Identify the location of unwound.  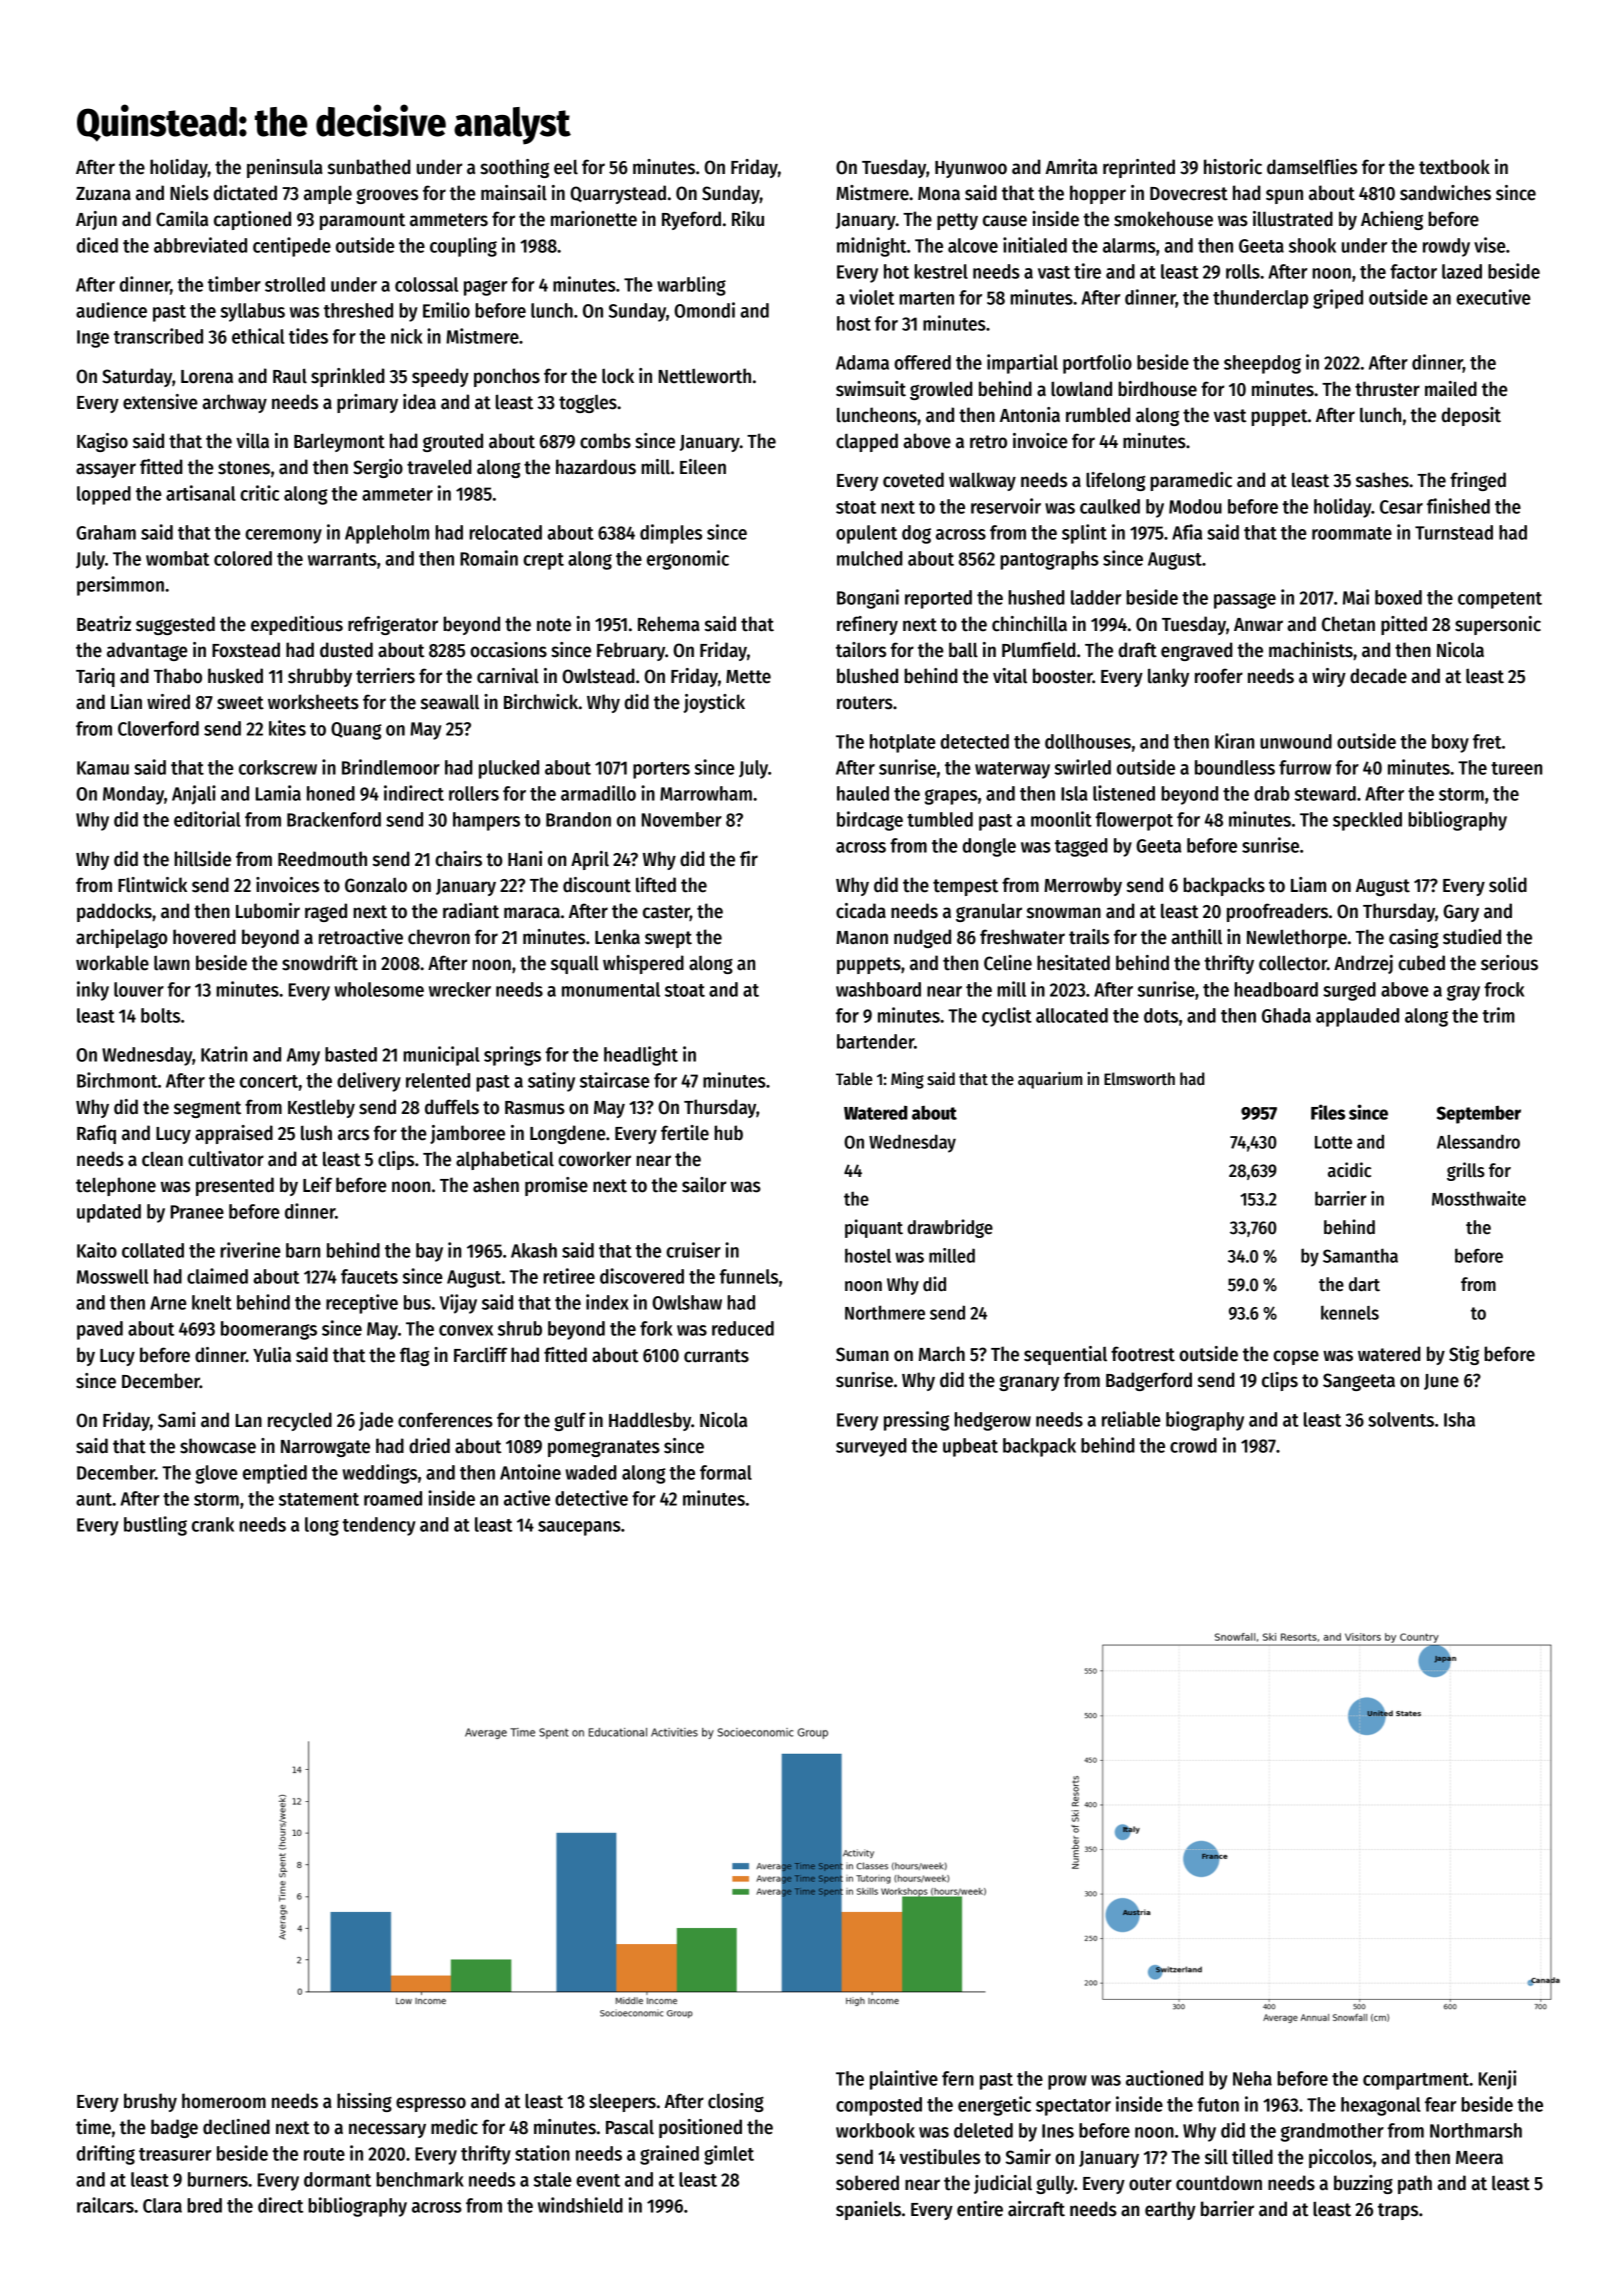
(1296, 741).
